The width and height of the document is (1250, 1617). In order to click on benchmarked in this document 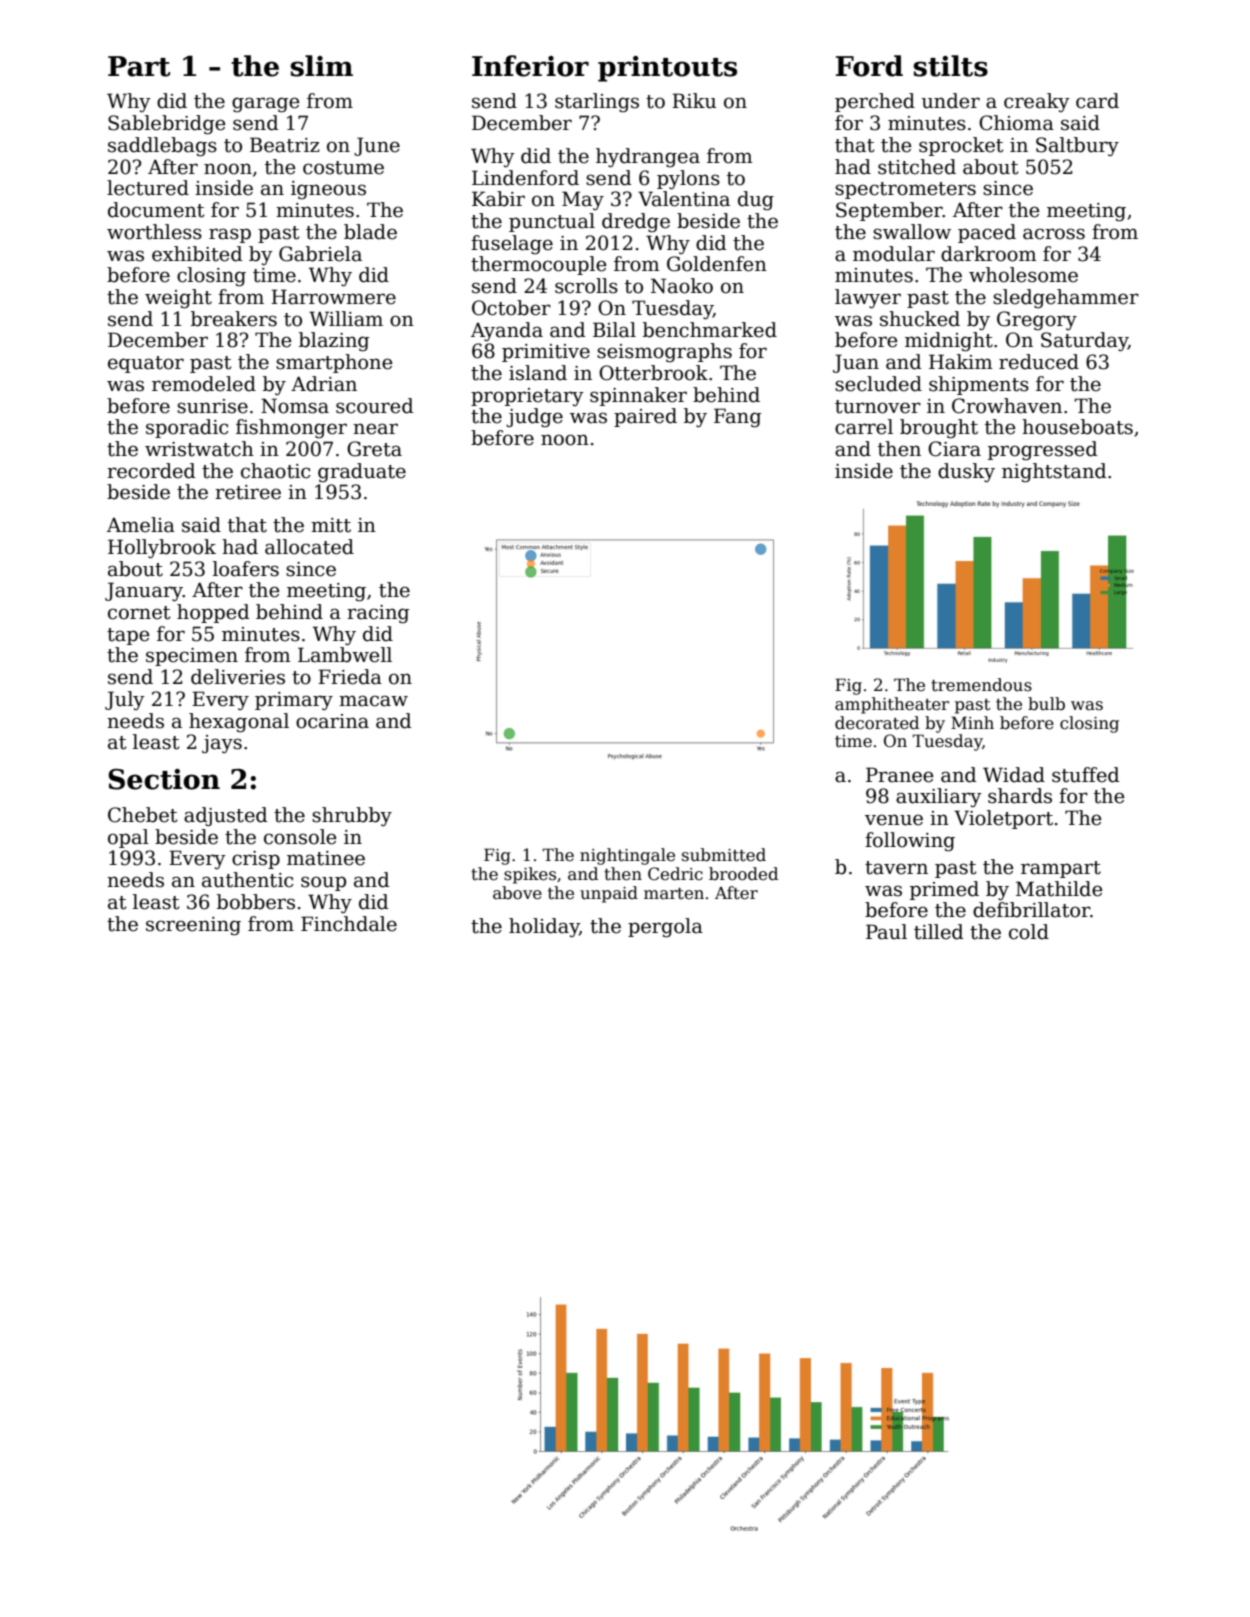, I will do `click(710, 330)`.
